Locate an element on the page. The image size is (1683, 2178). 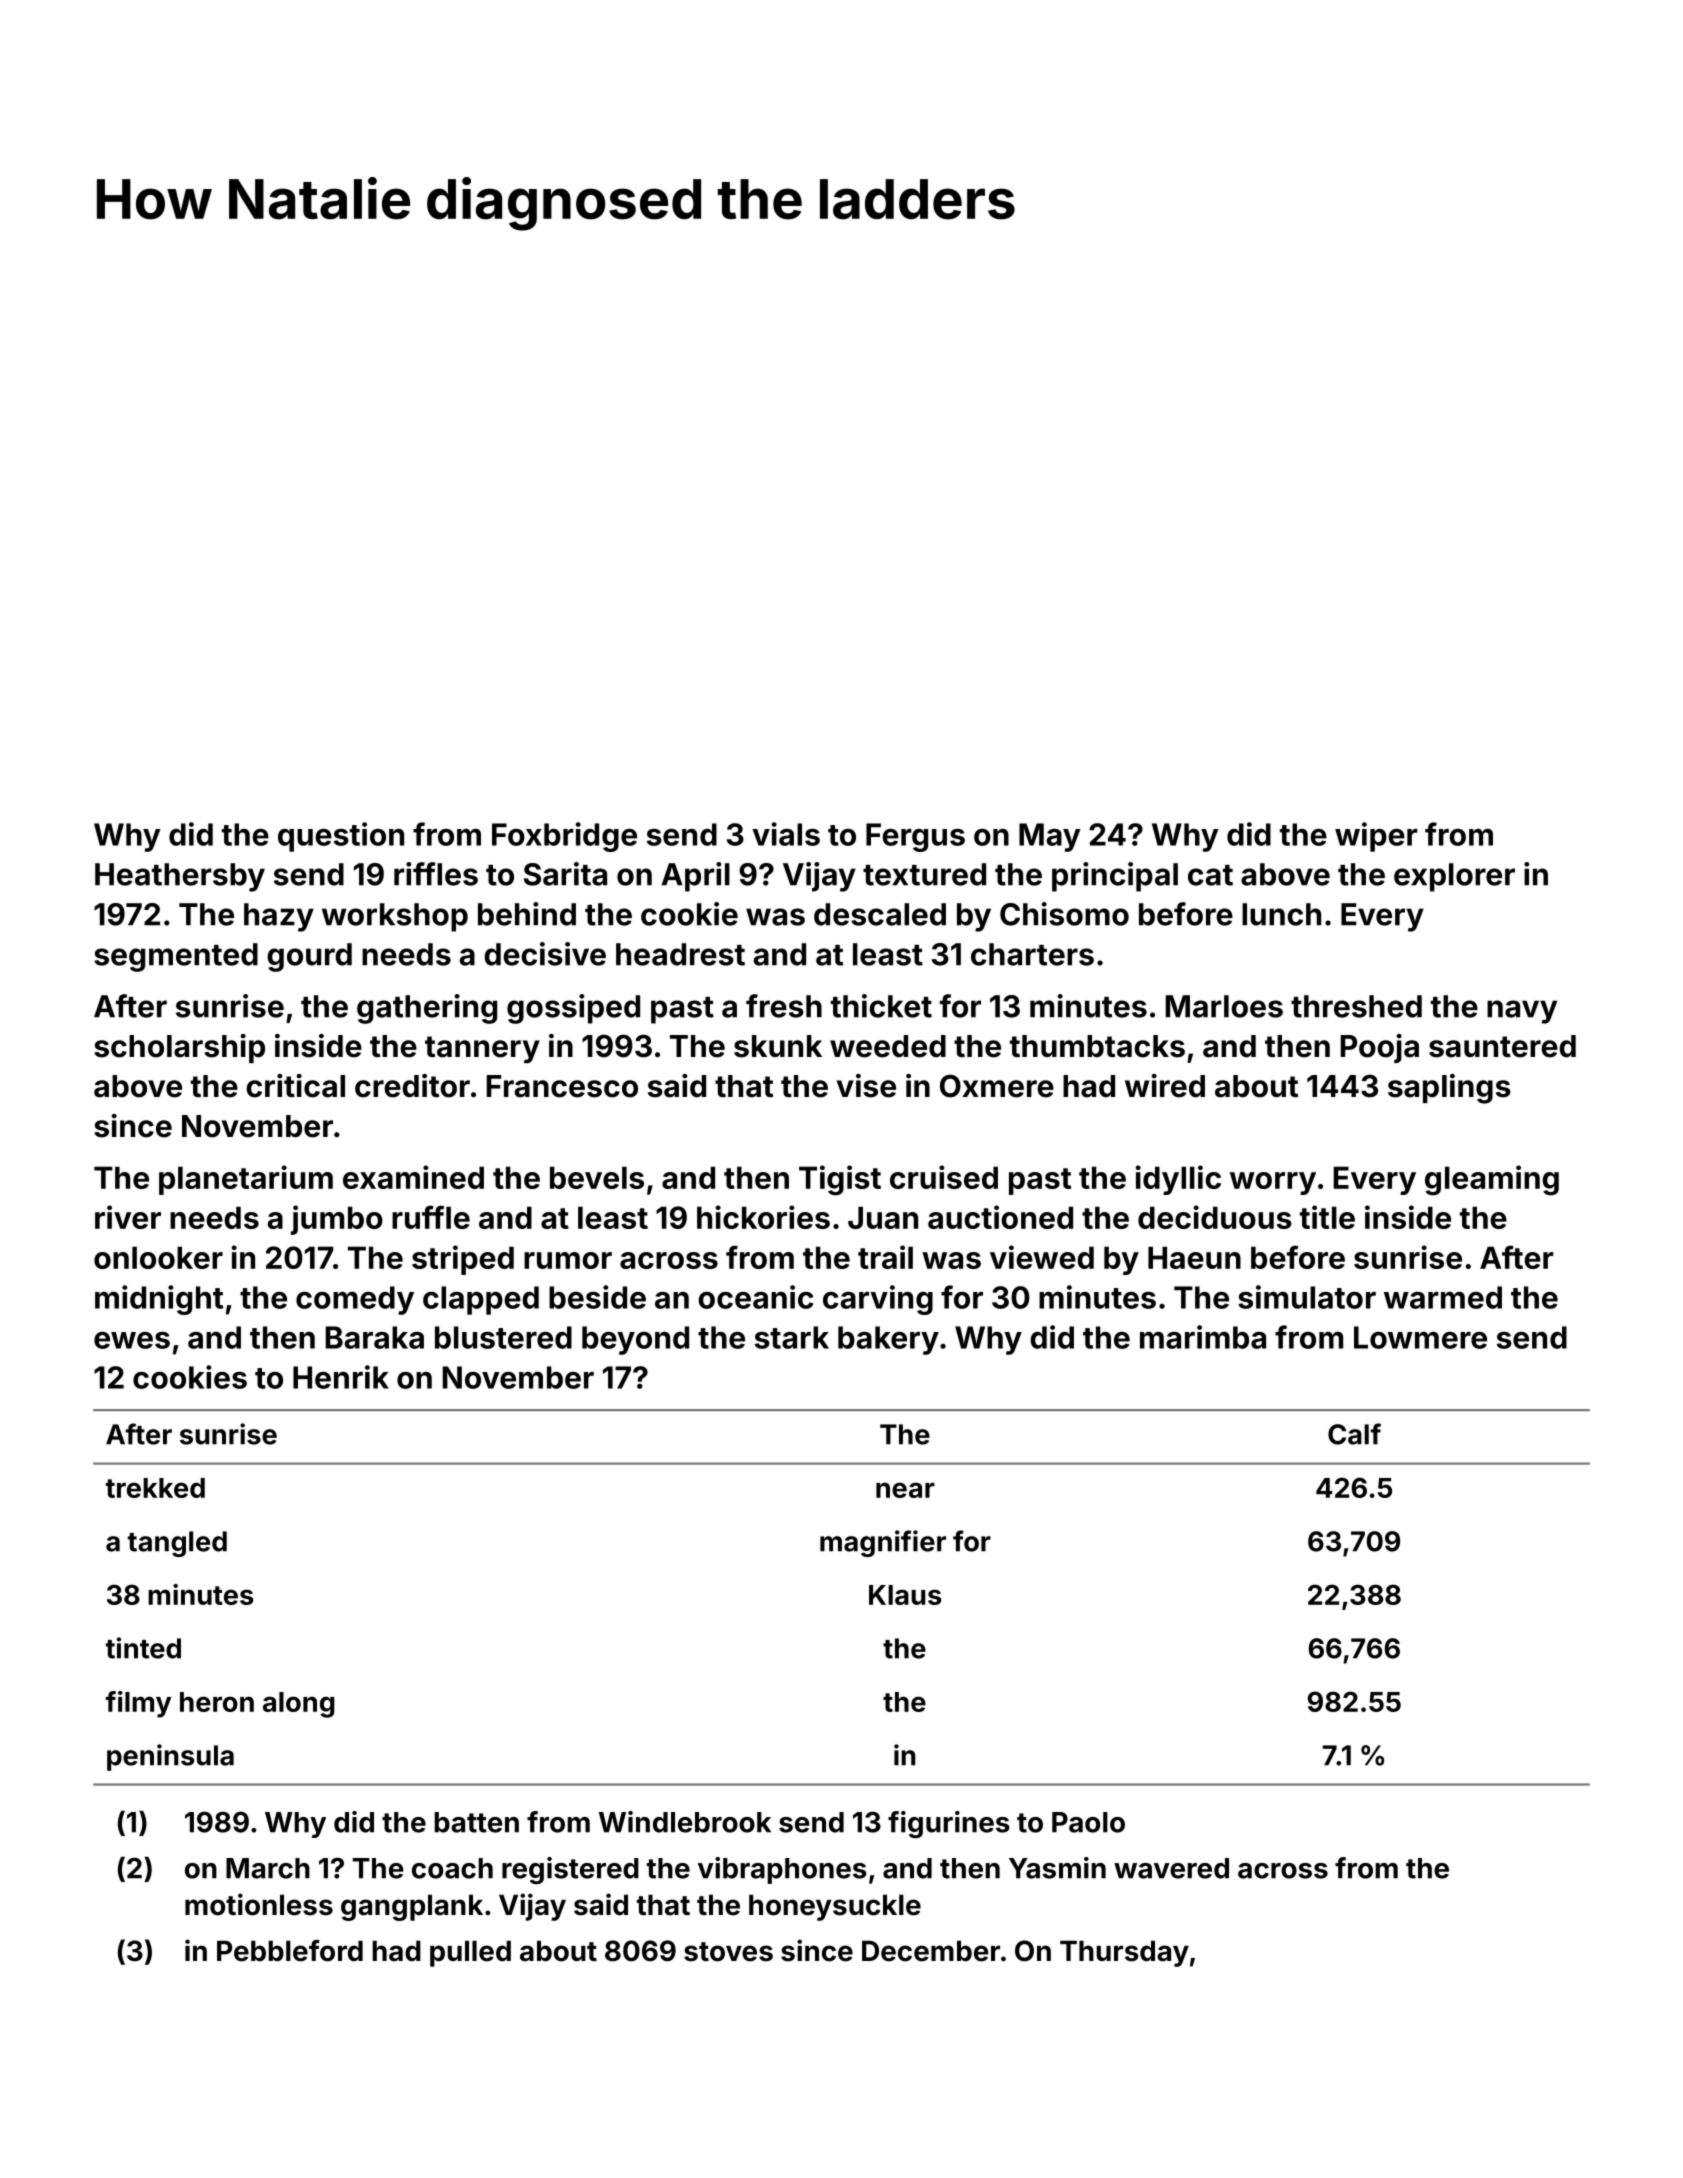
Paolo is located at coordinates (1088, 1822).
